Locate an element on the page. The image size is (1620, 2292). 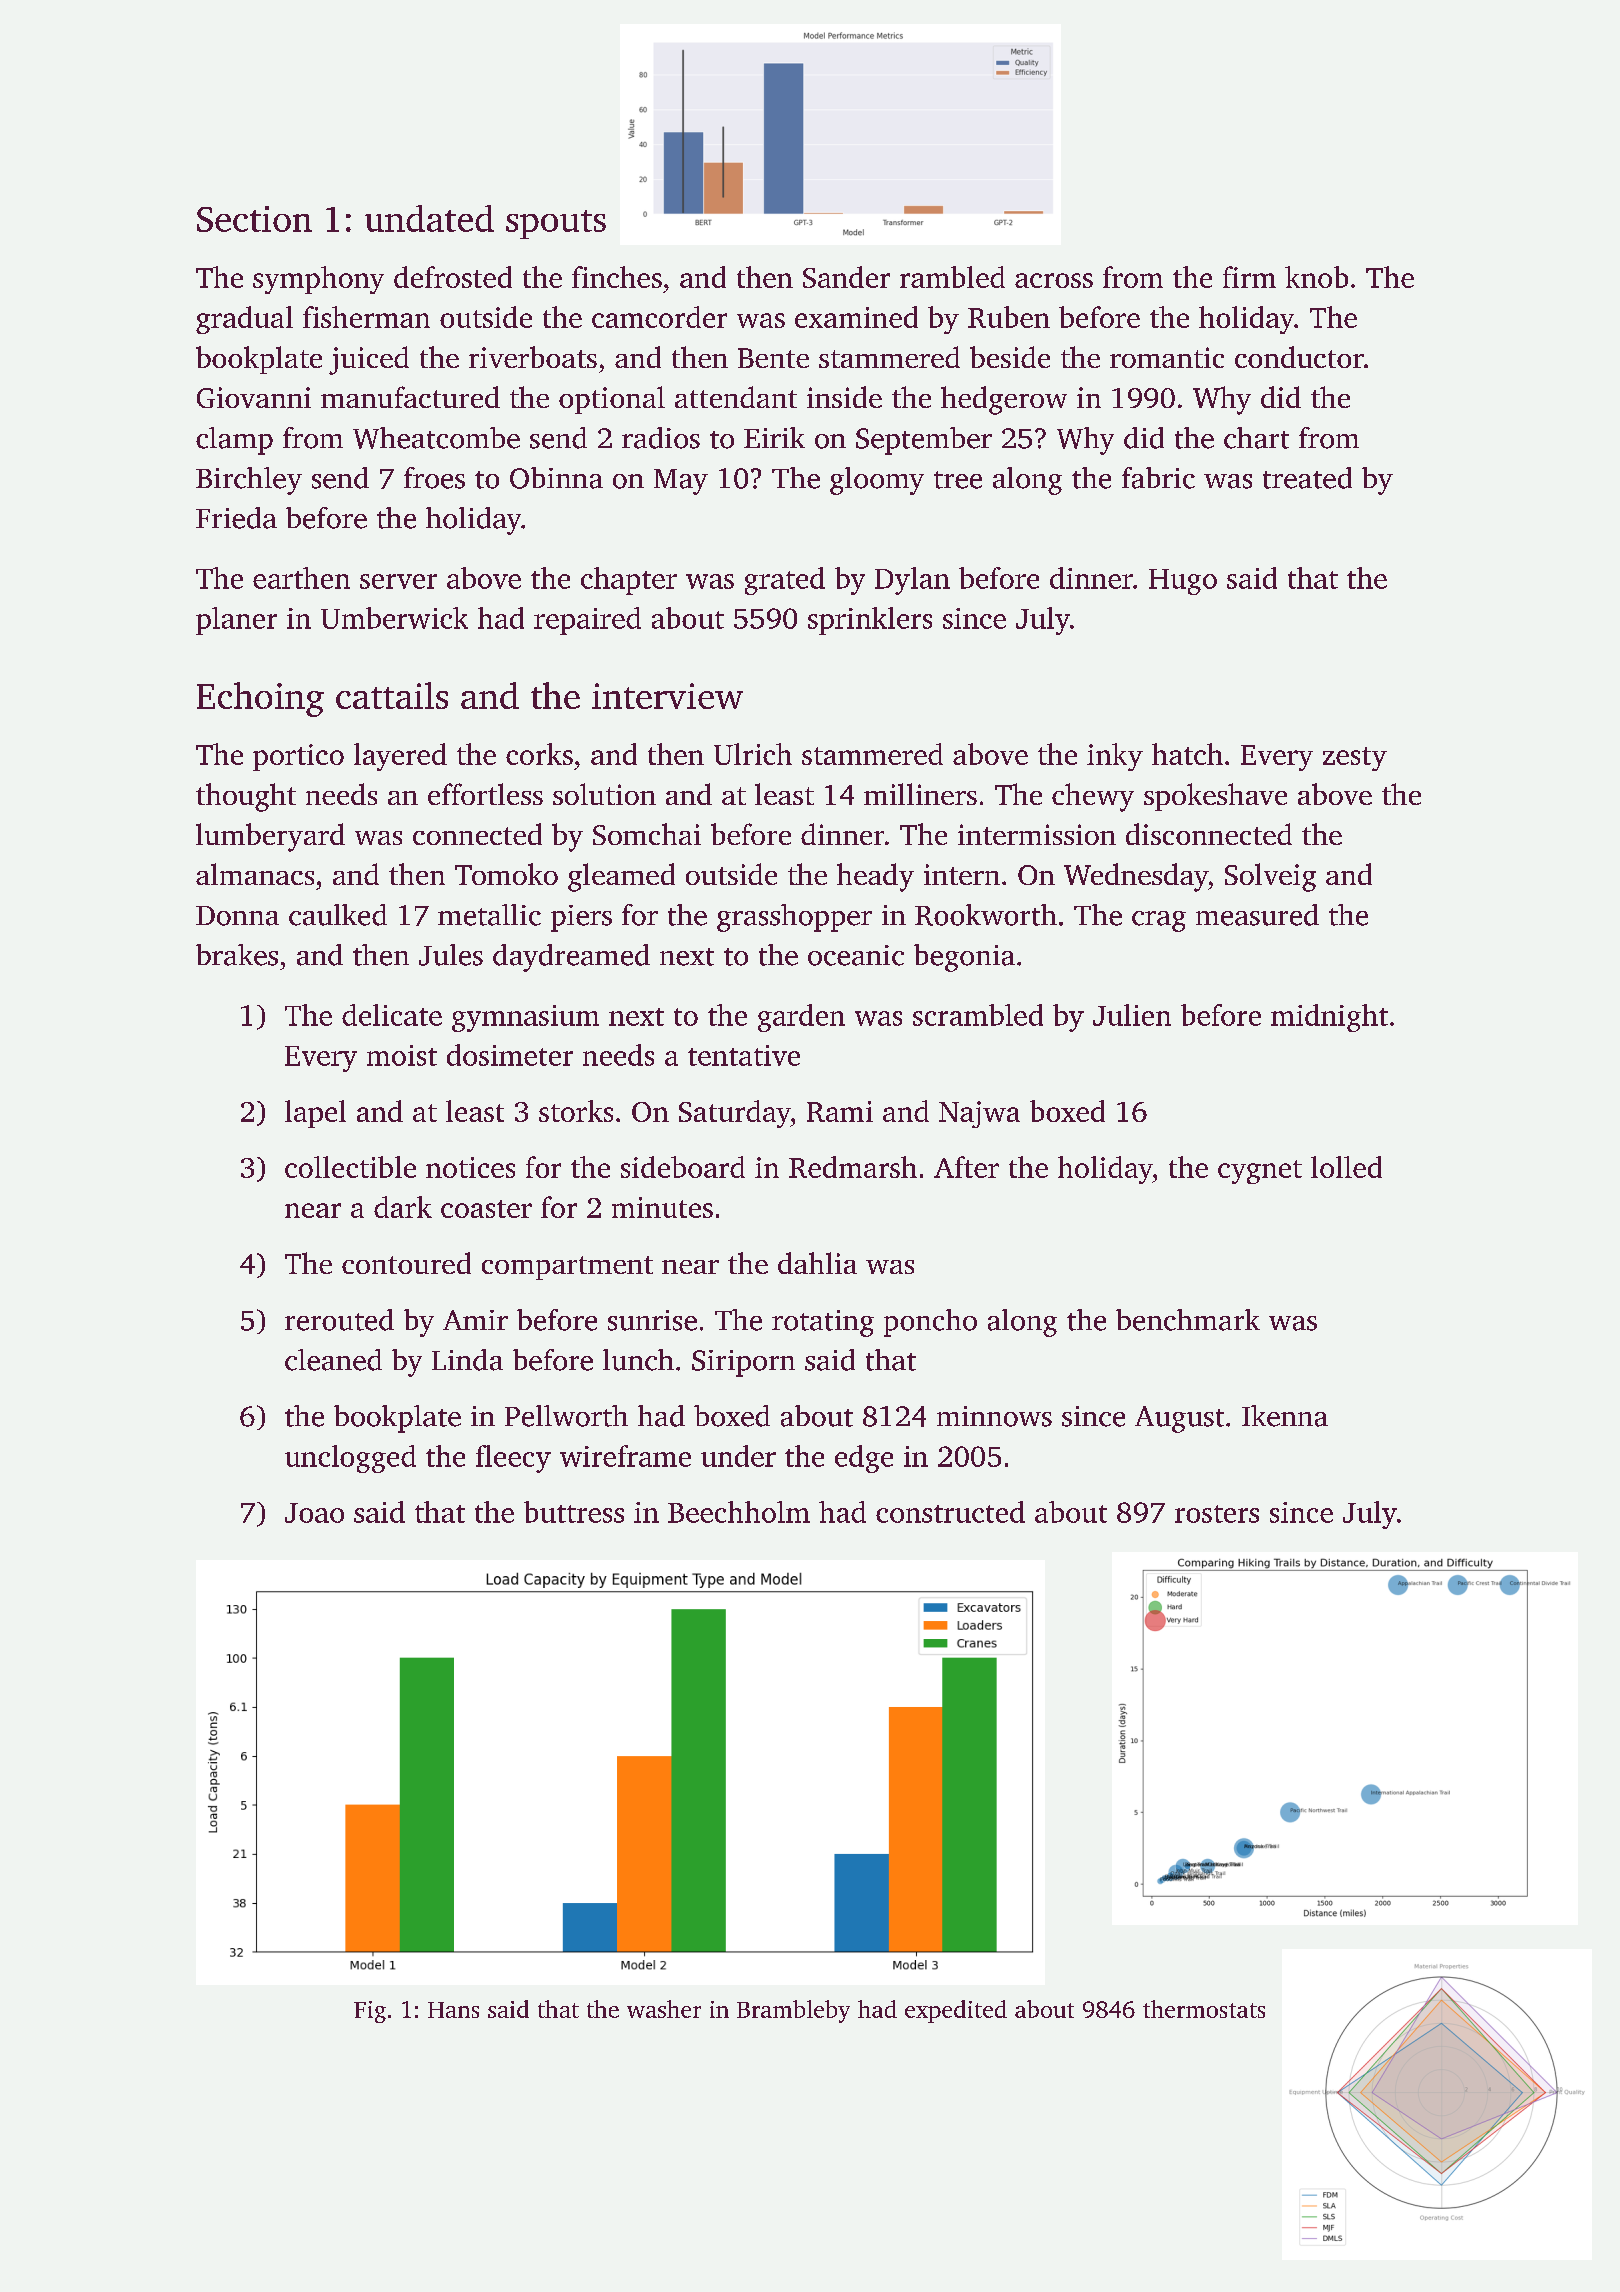
constructed is located at coordinates (950, 1512).
